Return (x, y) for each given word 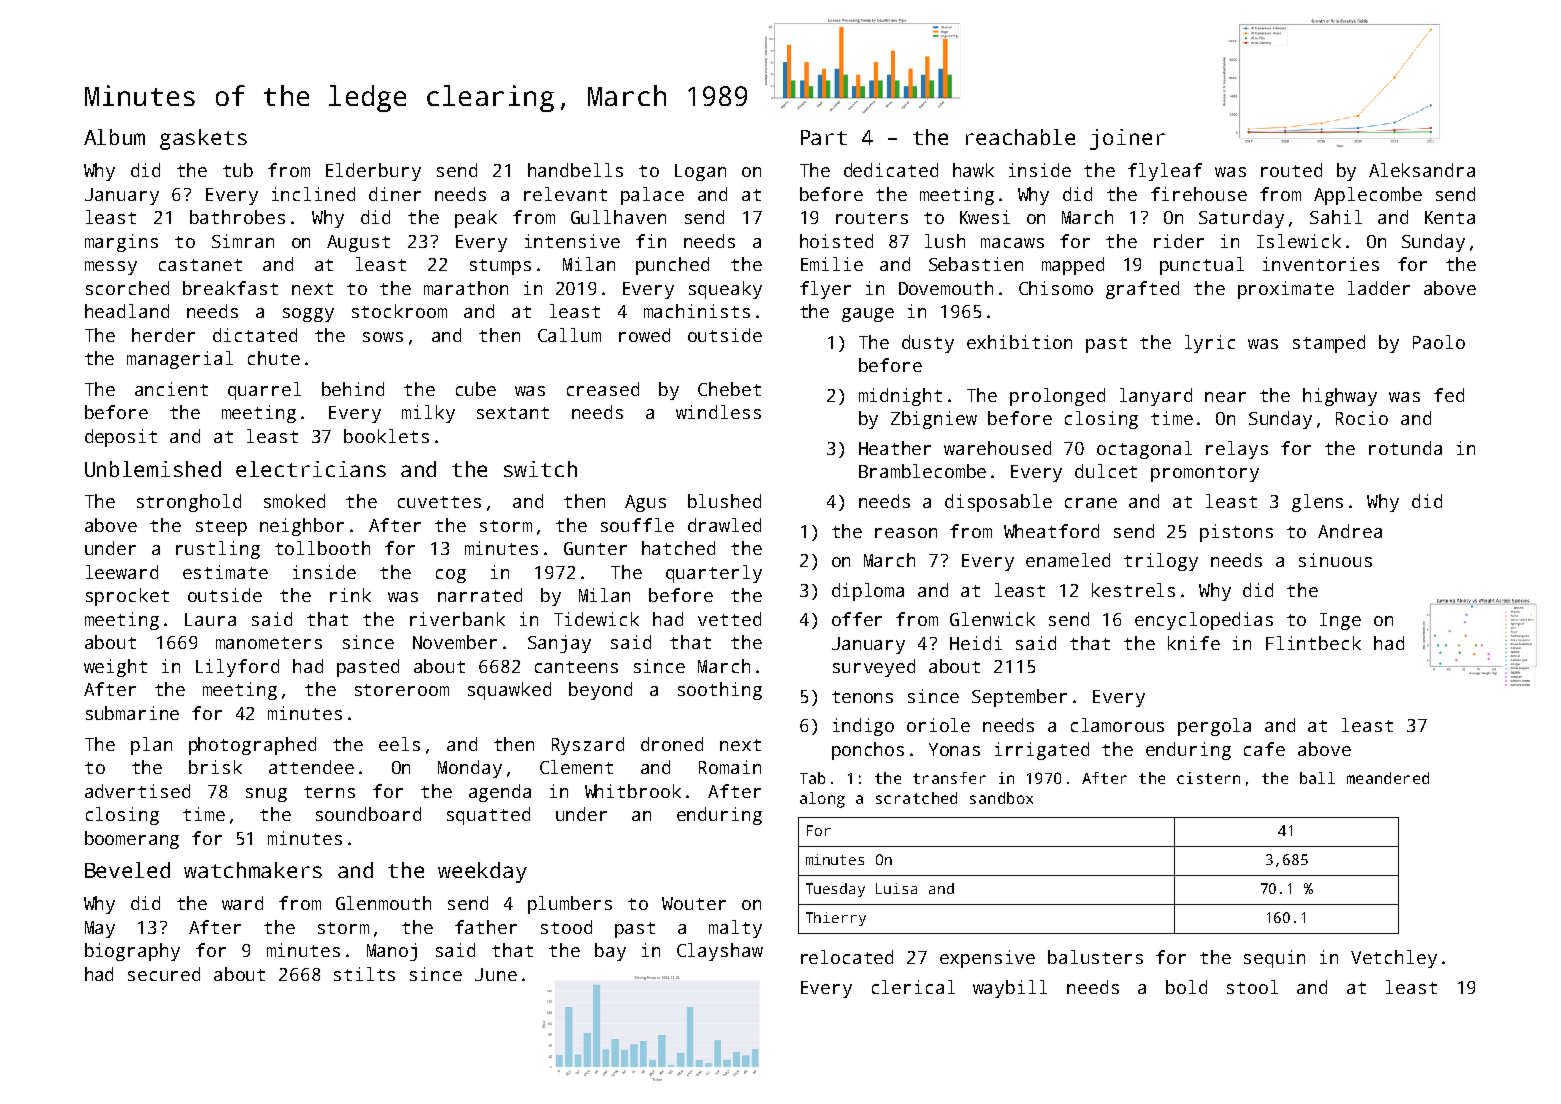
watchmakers (253, 870)
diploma (868, 592)
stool (1252, 987)
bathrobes (237, 217)
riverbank (457, 619)
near (1225, 397)
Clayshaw (720, 952)
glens (1317, 503)
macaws (1012, 243)
